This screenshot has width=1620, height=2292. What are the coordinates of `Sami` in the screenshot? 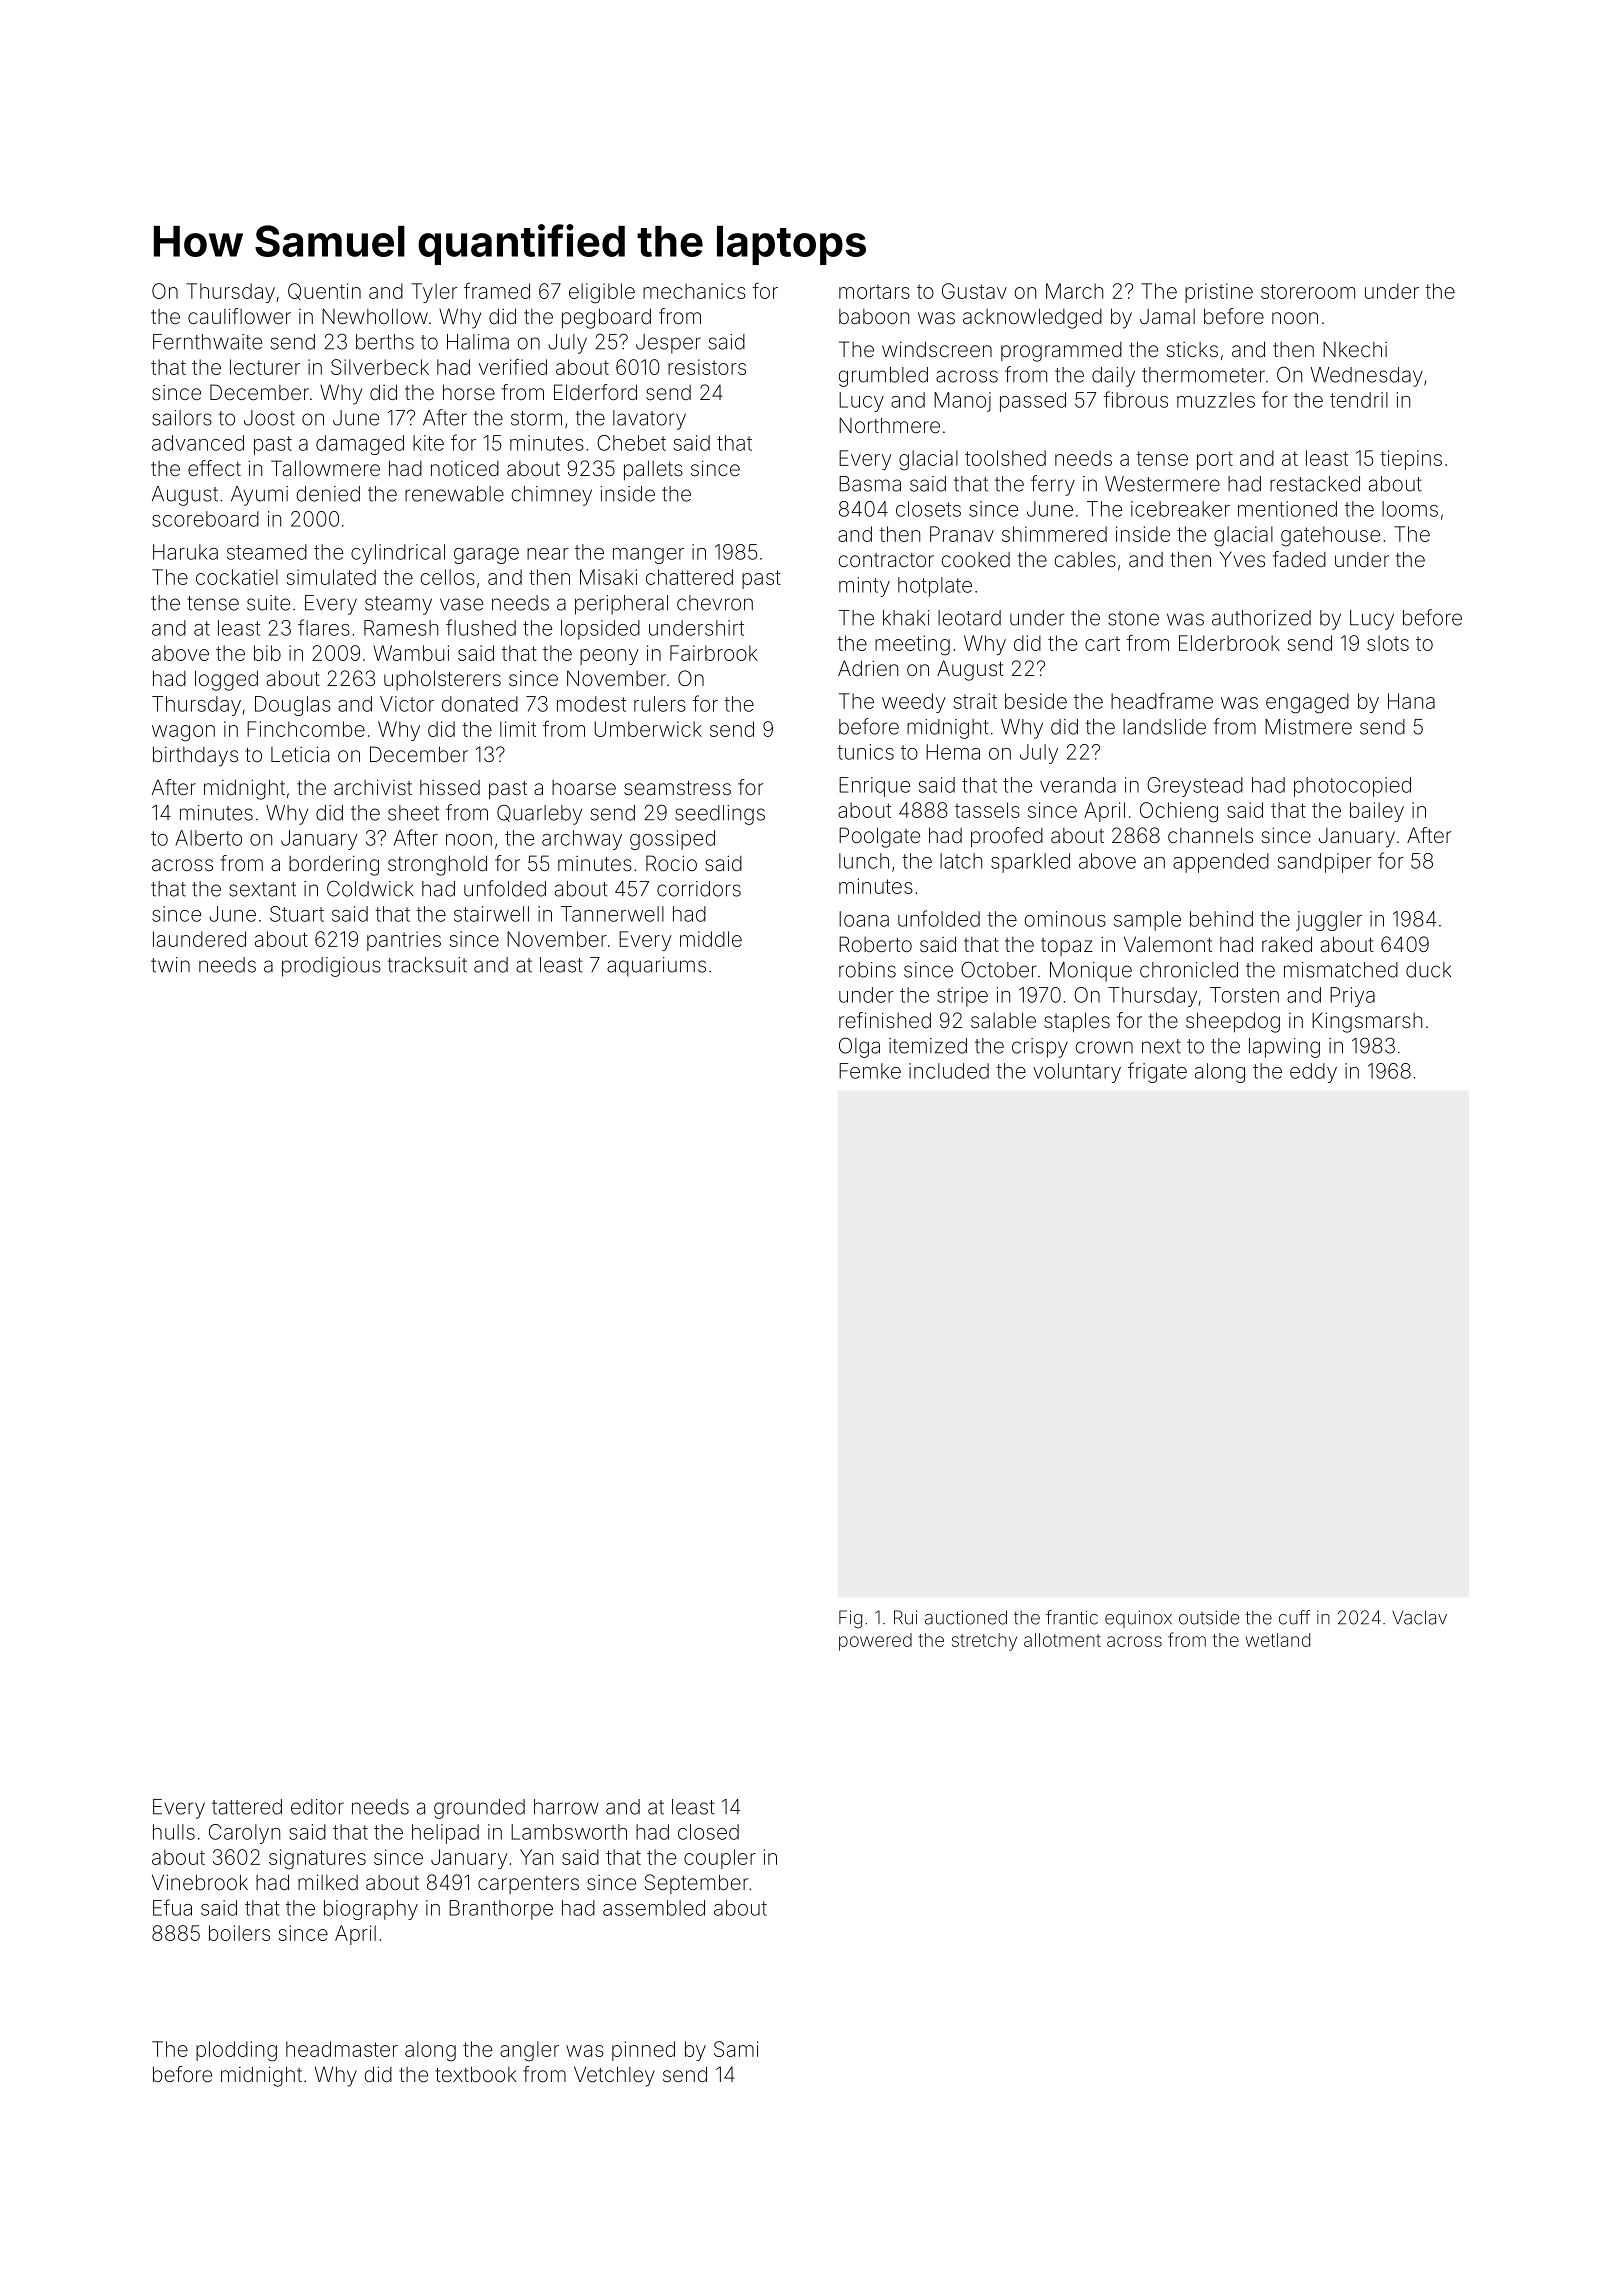 It's located at (736, 2049).
